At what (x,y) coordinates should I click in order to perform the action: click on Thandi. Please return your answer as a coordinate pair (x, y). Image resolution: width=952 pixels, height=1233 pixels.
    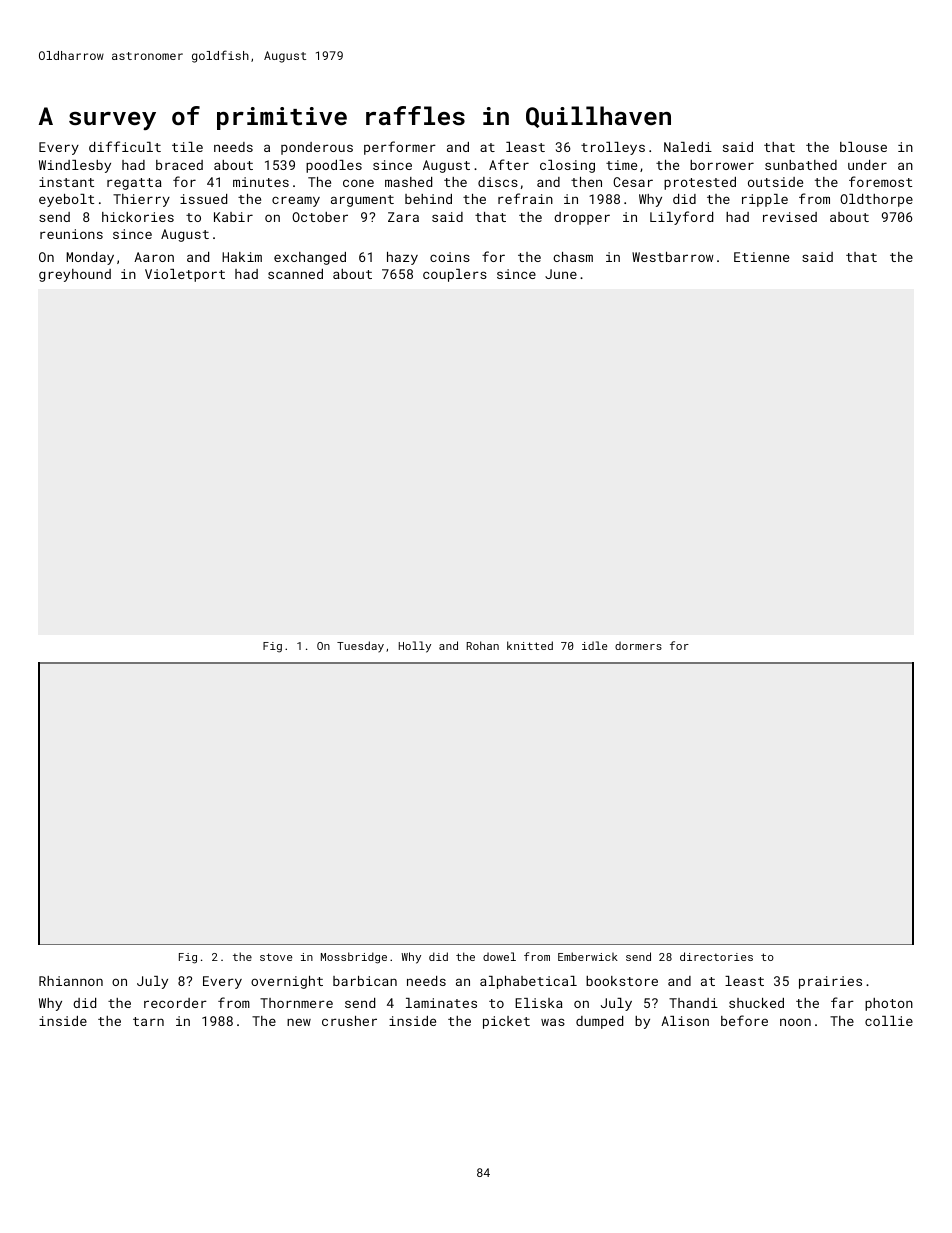
    Looking at the image, I should click on (693, 1003).
